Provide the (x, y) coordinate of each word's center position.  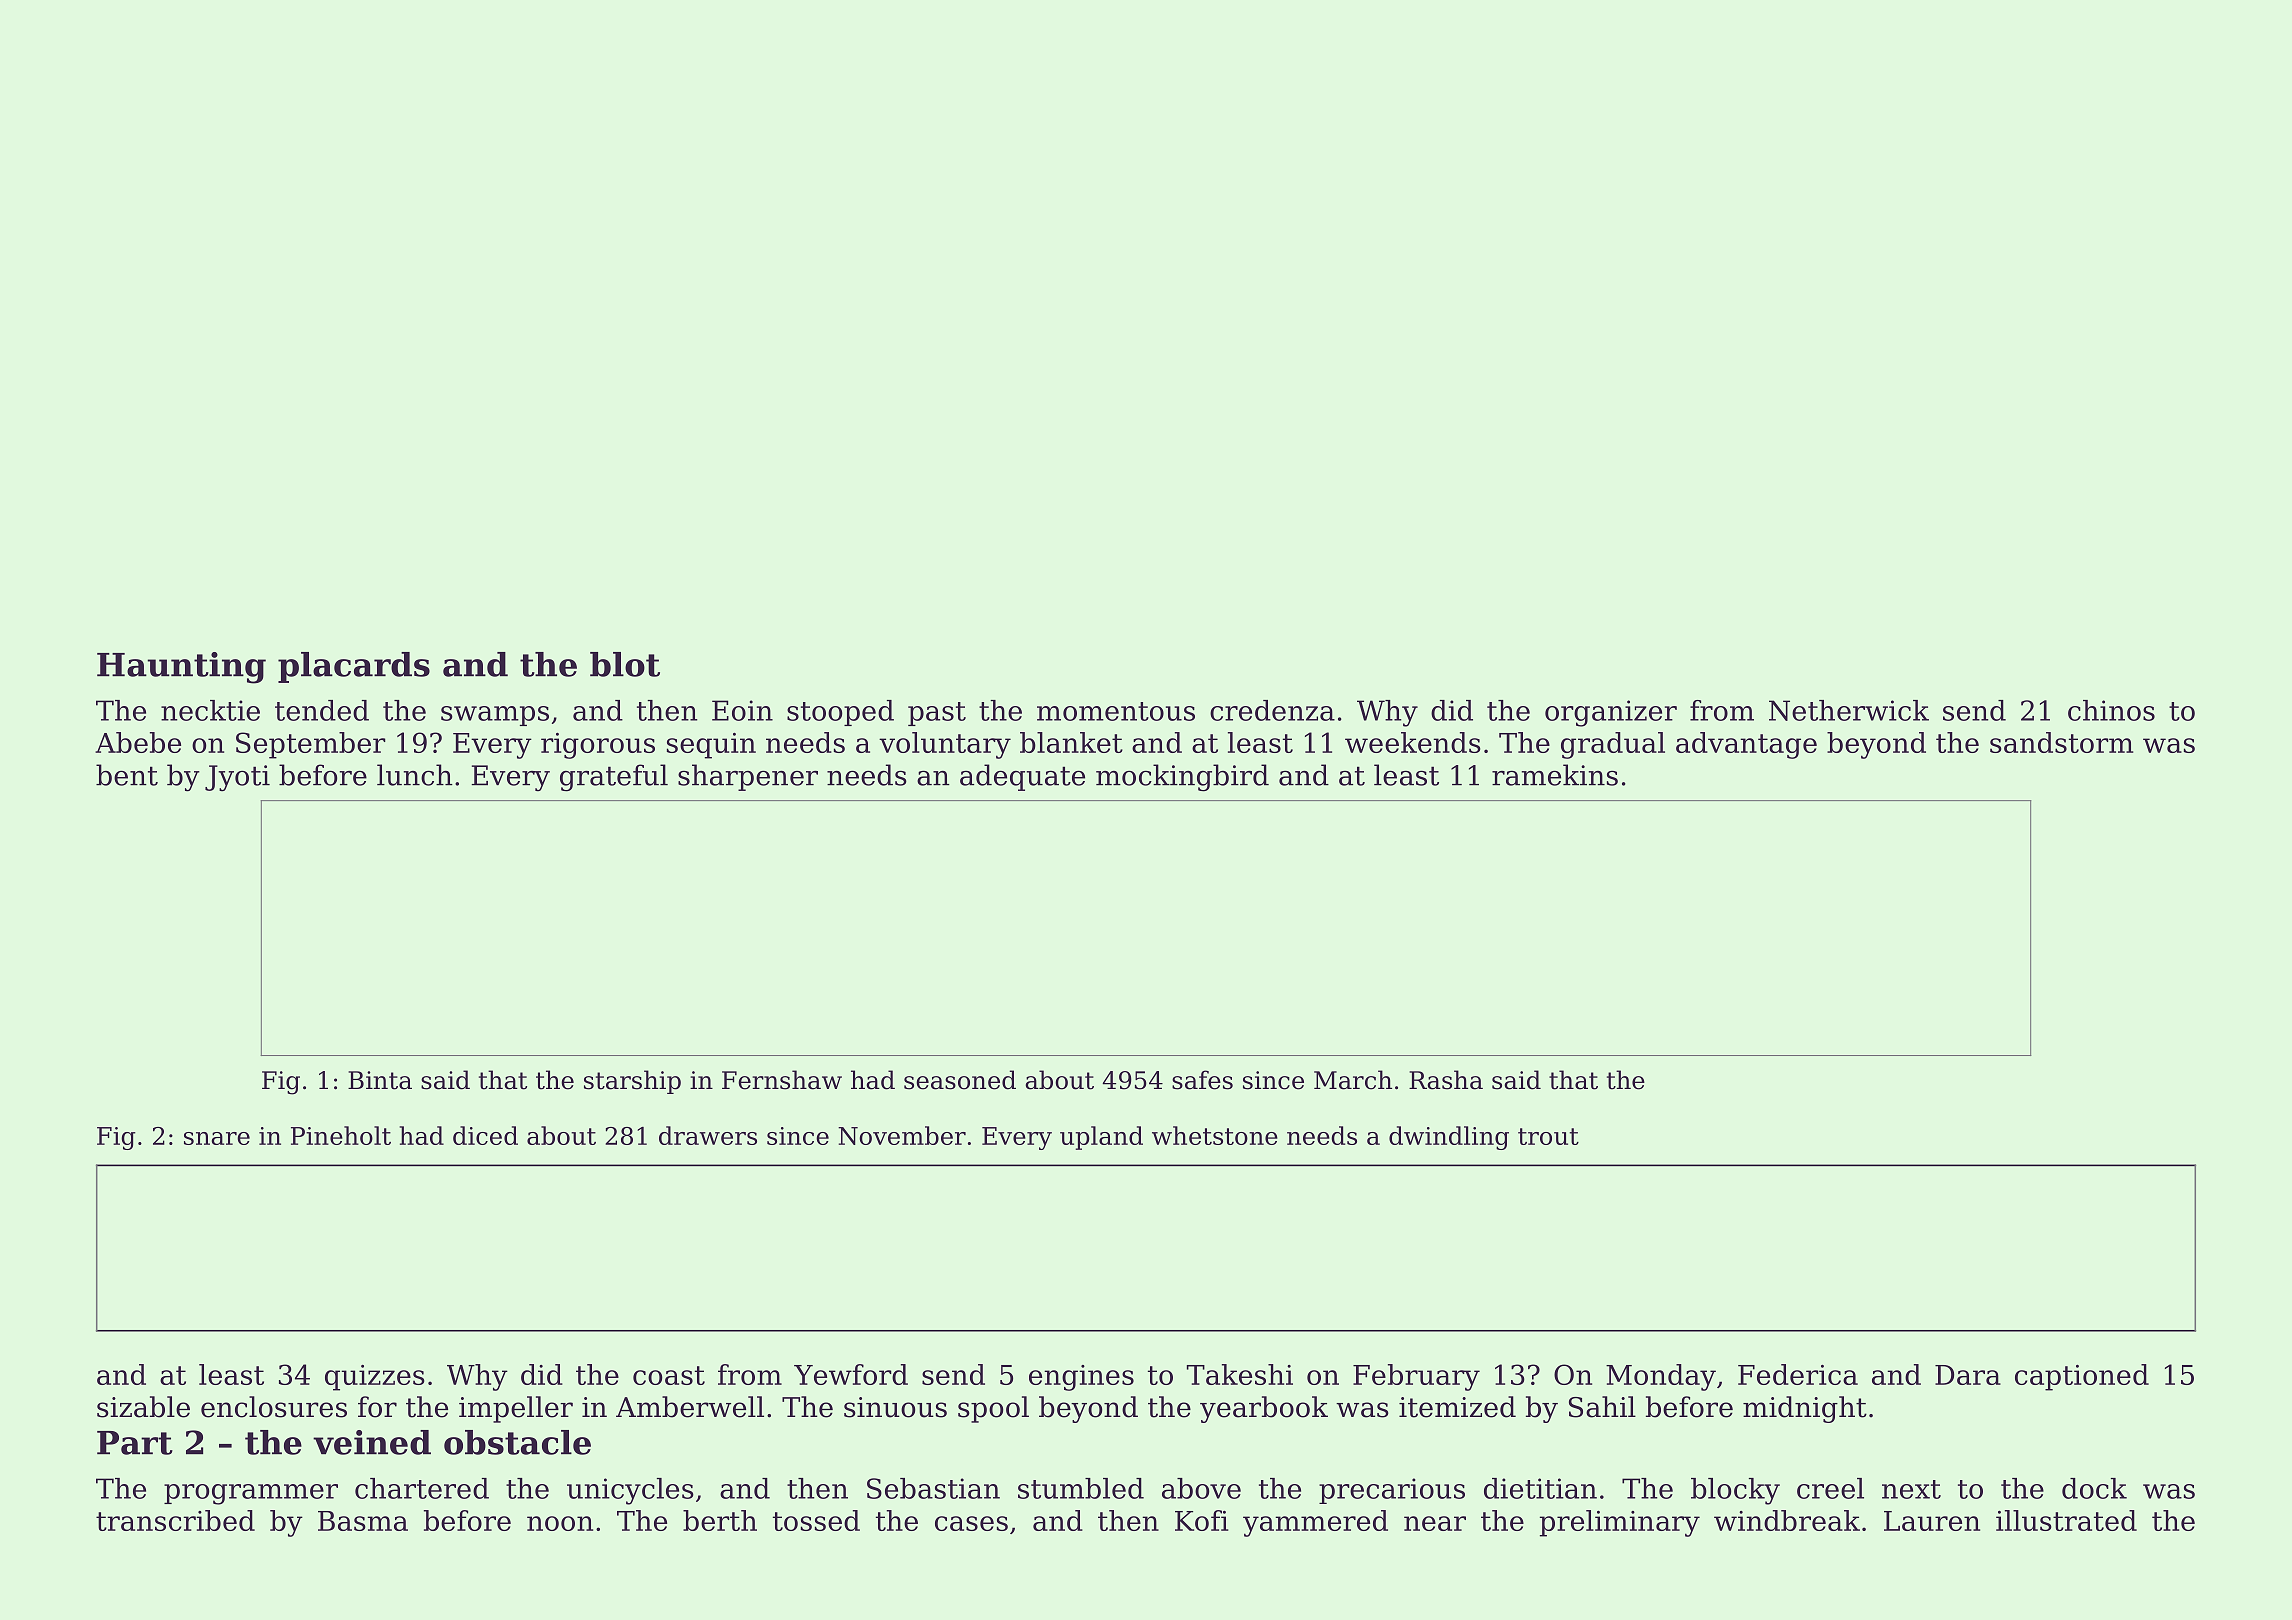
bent (127, 775)
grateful (614, 778)
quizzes (375, 1378)
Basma (363, 1521)
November (902, 1135)
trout (1548, 1136)
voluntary (945, 745)
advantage (1746, 745)
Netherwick (1849, 710)
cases (971, 1523)
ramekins (1555, 775)
